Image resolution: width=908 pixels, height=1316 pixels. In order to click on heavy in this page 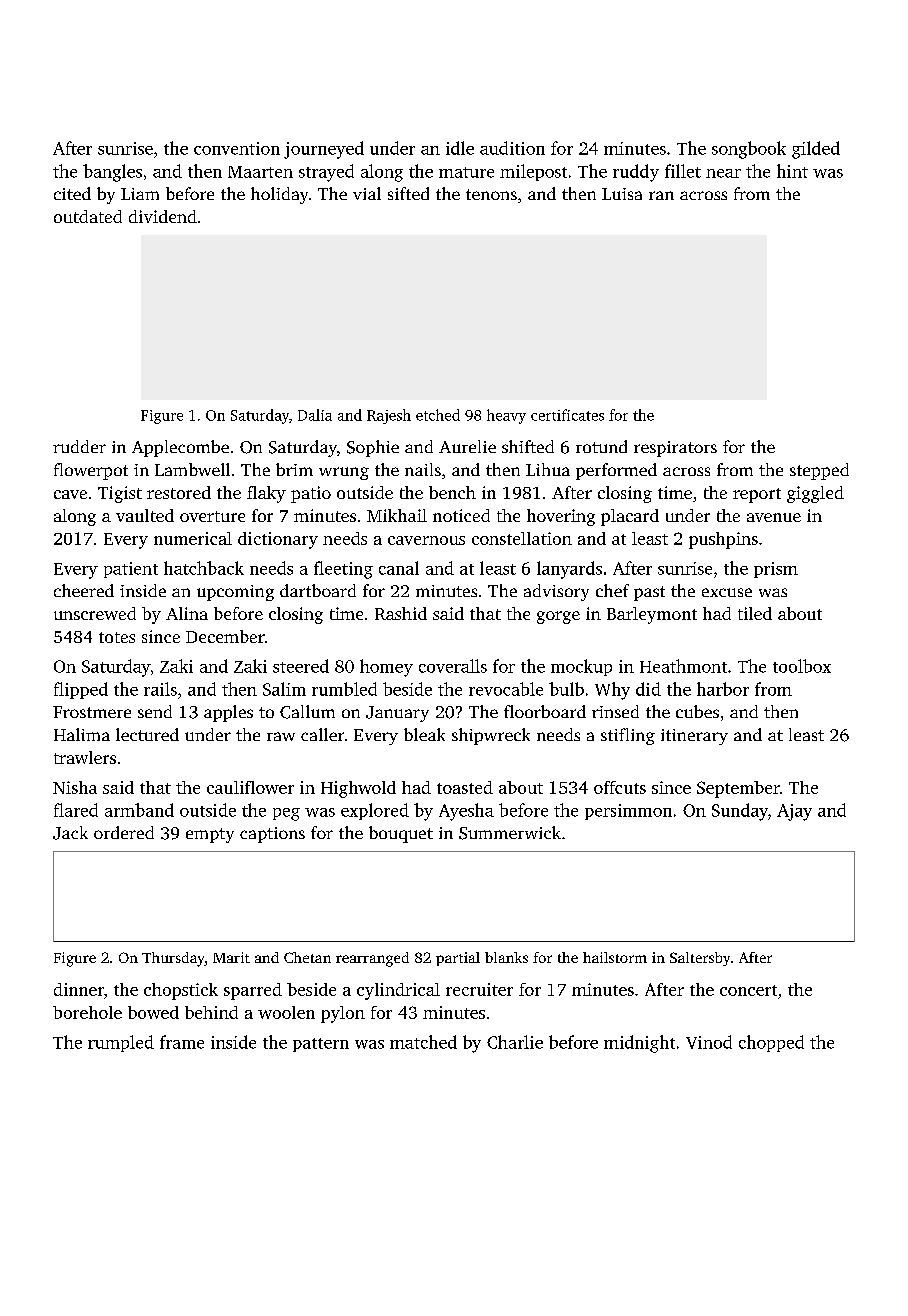, I will do `click(506, 416)`.
